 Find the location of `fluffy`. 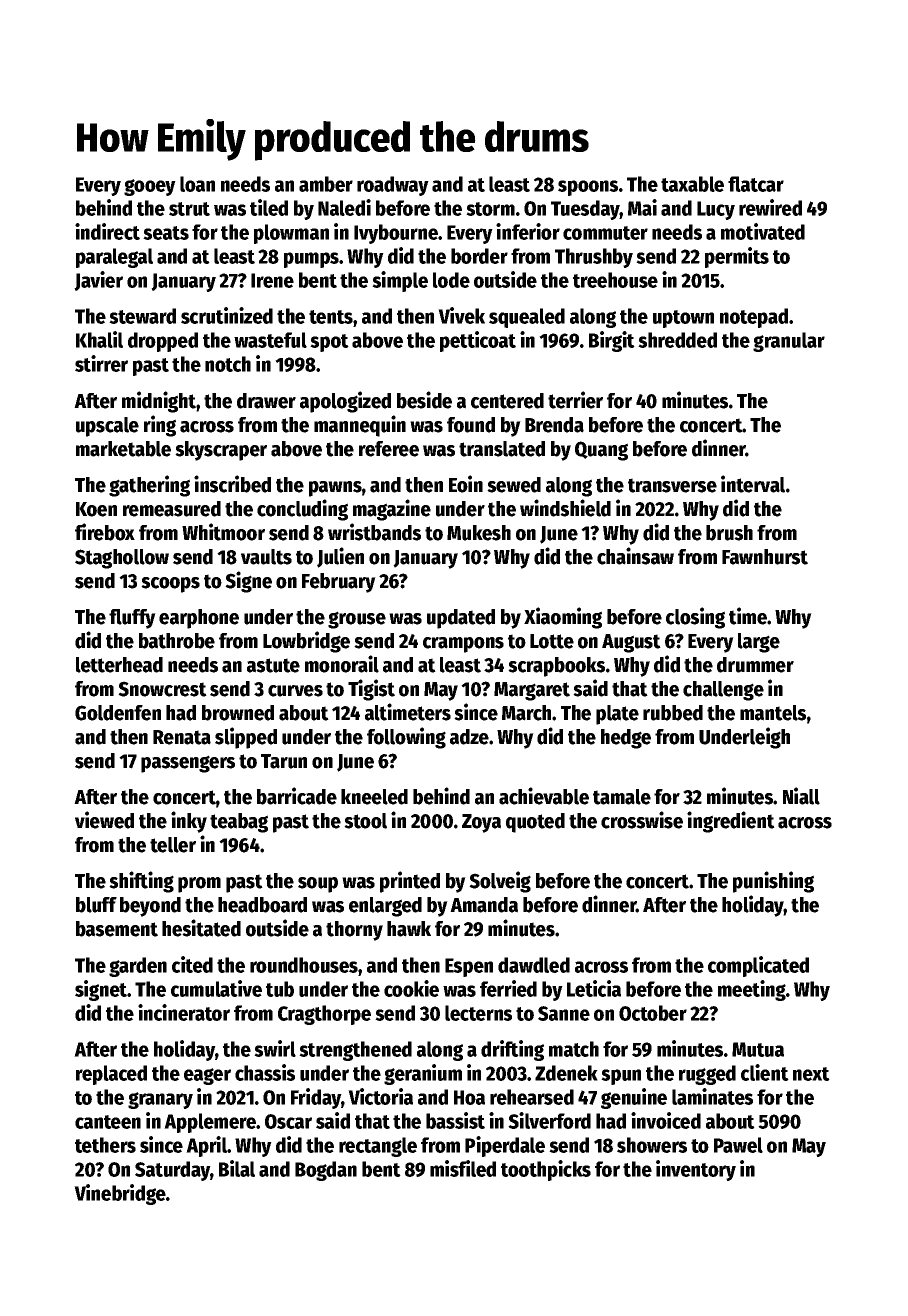

fluffy is located at coordinates (132, 619).
